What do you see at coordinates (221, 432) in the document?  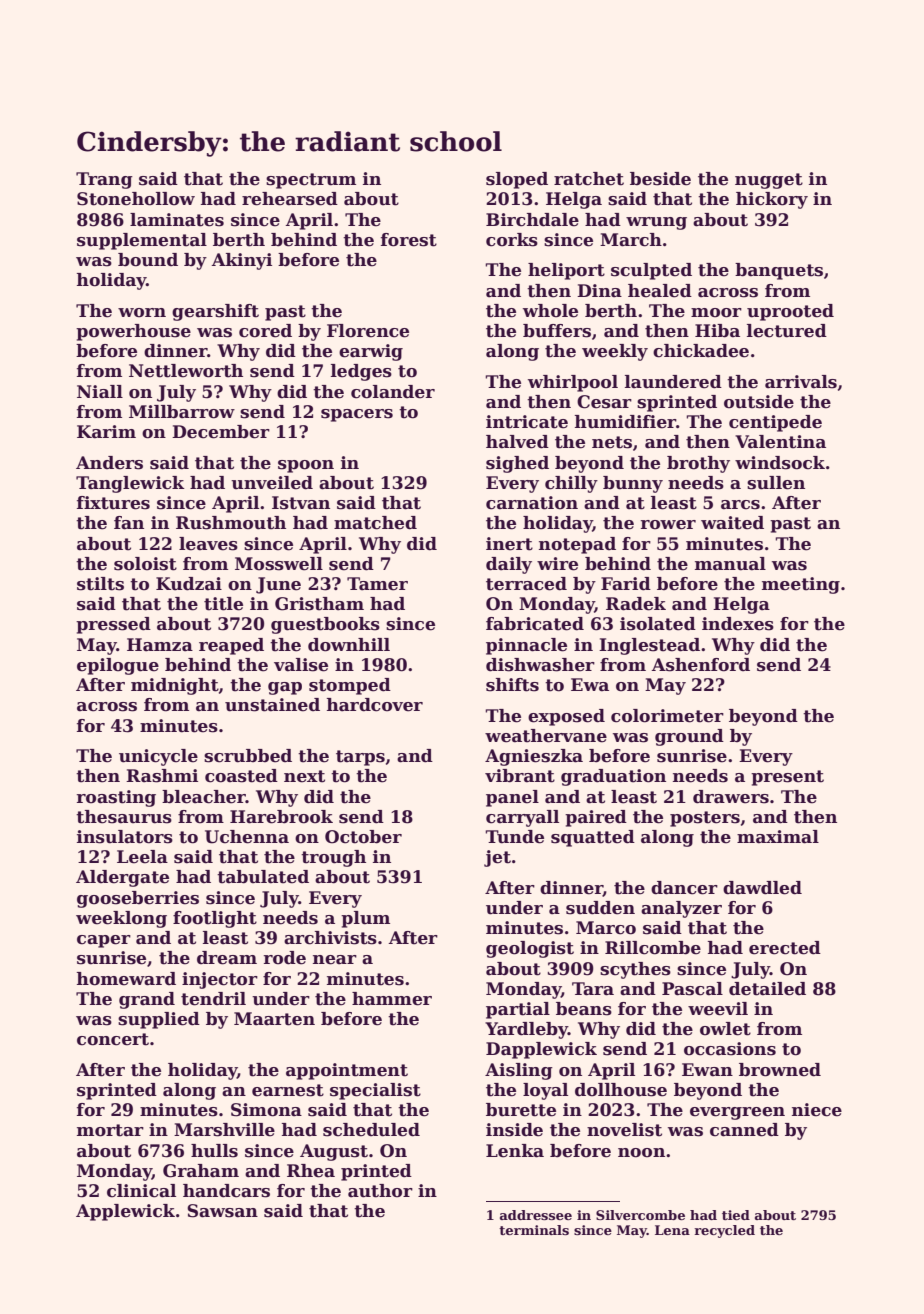 I see `December` at bounding box center [221, 432].
